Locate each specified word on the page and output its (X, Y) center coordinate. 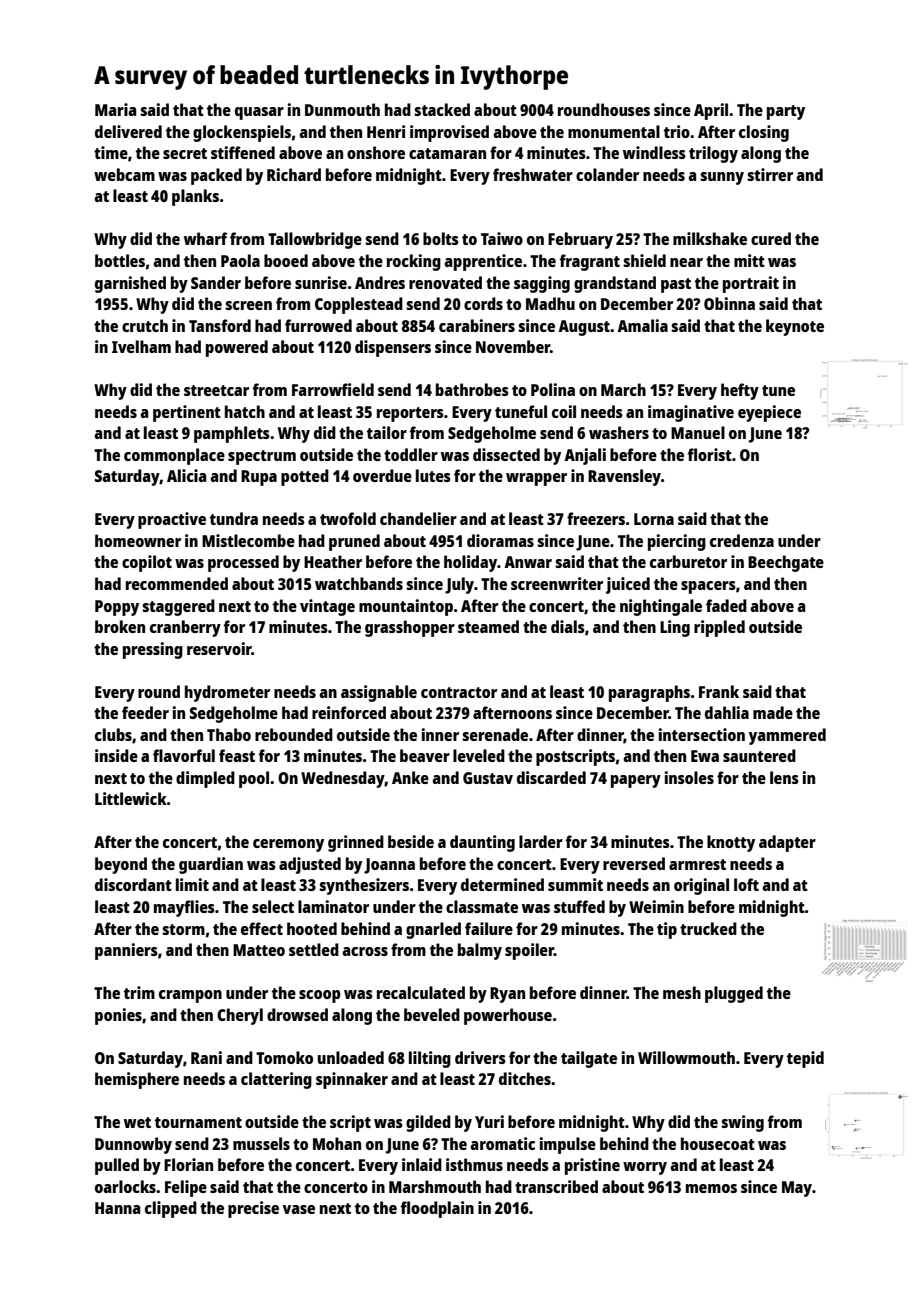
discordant (133, 884)
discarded (551, 777)
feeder (145, 712)
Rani (206, 1057)
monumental (614, 131)
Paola (240, 260)
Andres (380, 282)
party (786, 112)
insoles (689, 777)
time (111, 152)
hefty (740, 391)
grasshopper (410, 628)
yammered (787, 736)
